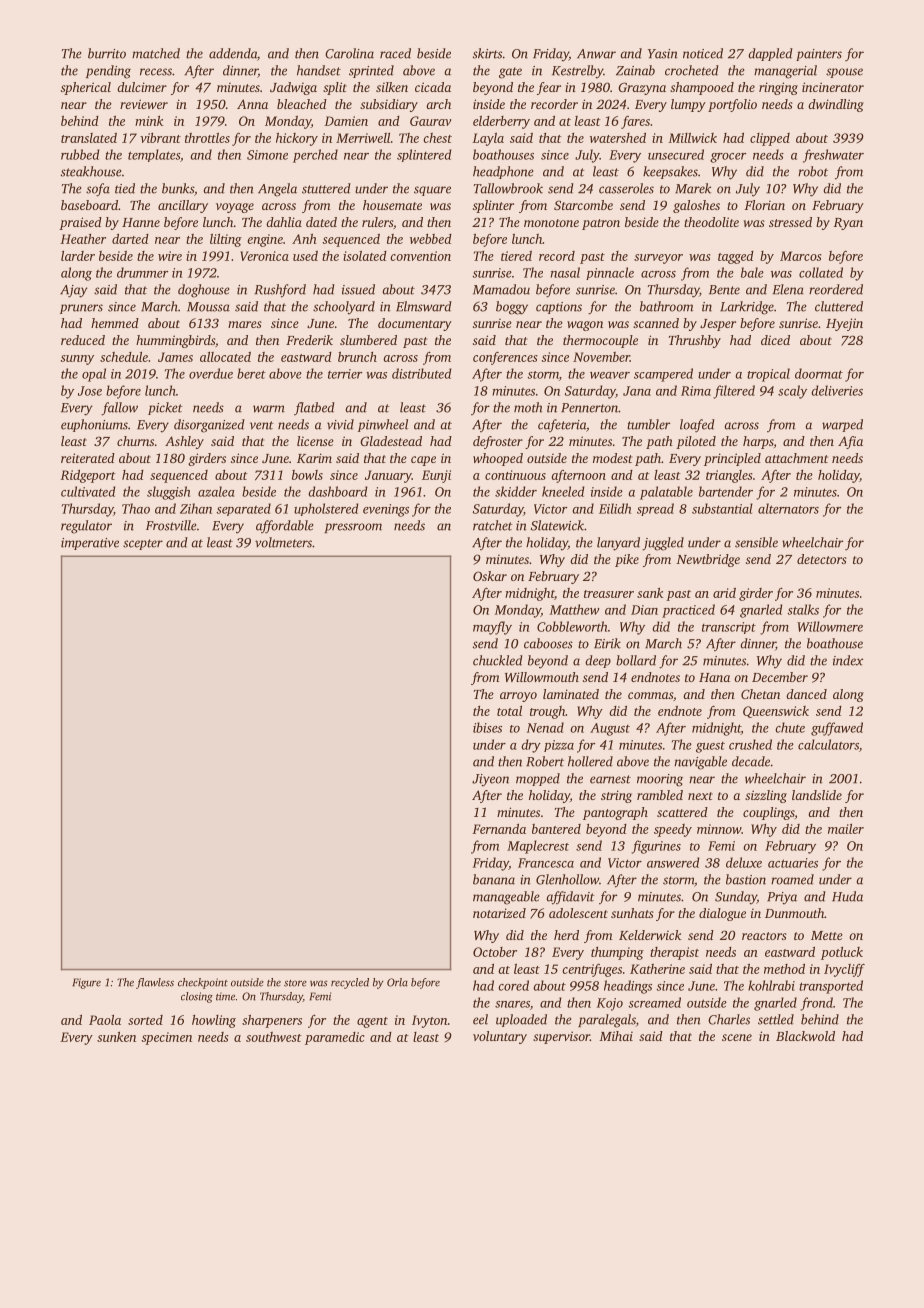 Image resolution: width=924 pixels, height=1308 pixels. I want to click on October, so click(495, 952).
